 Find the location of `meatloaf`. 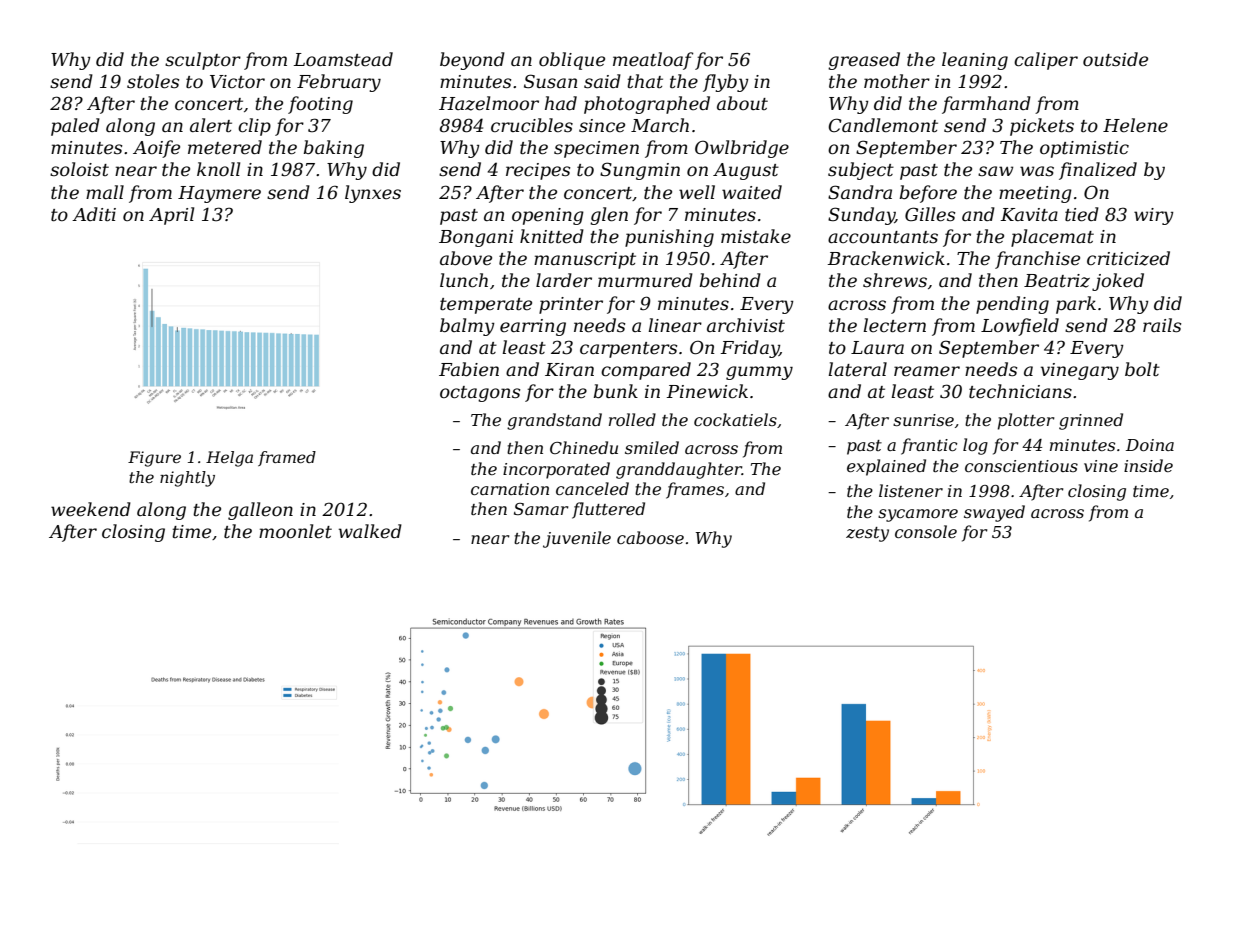

meatloaf is located at coordinates (653, 61).
